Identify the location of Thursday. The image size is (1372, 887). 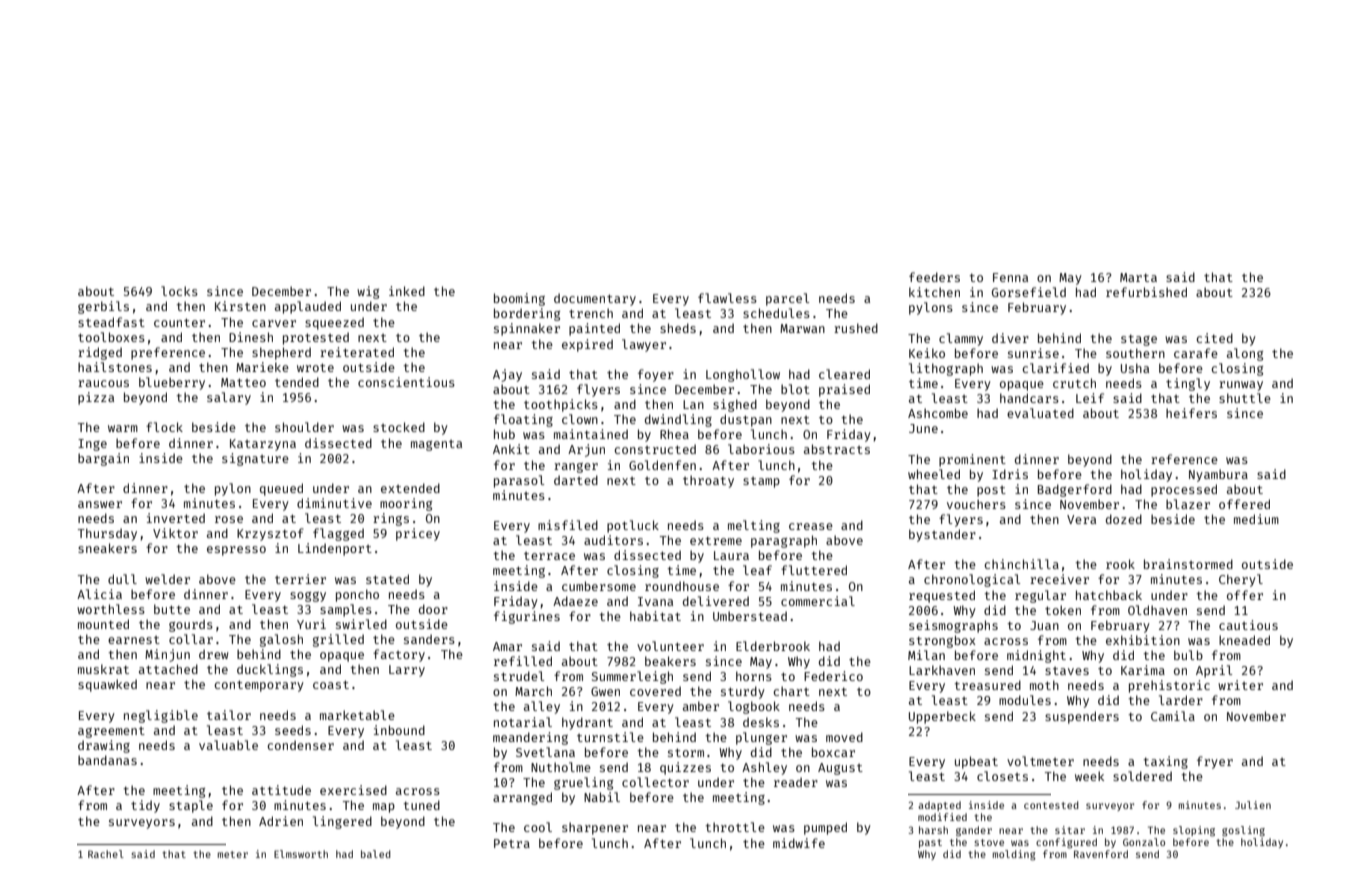
(107, 534).
